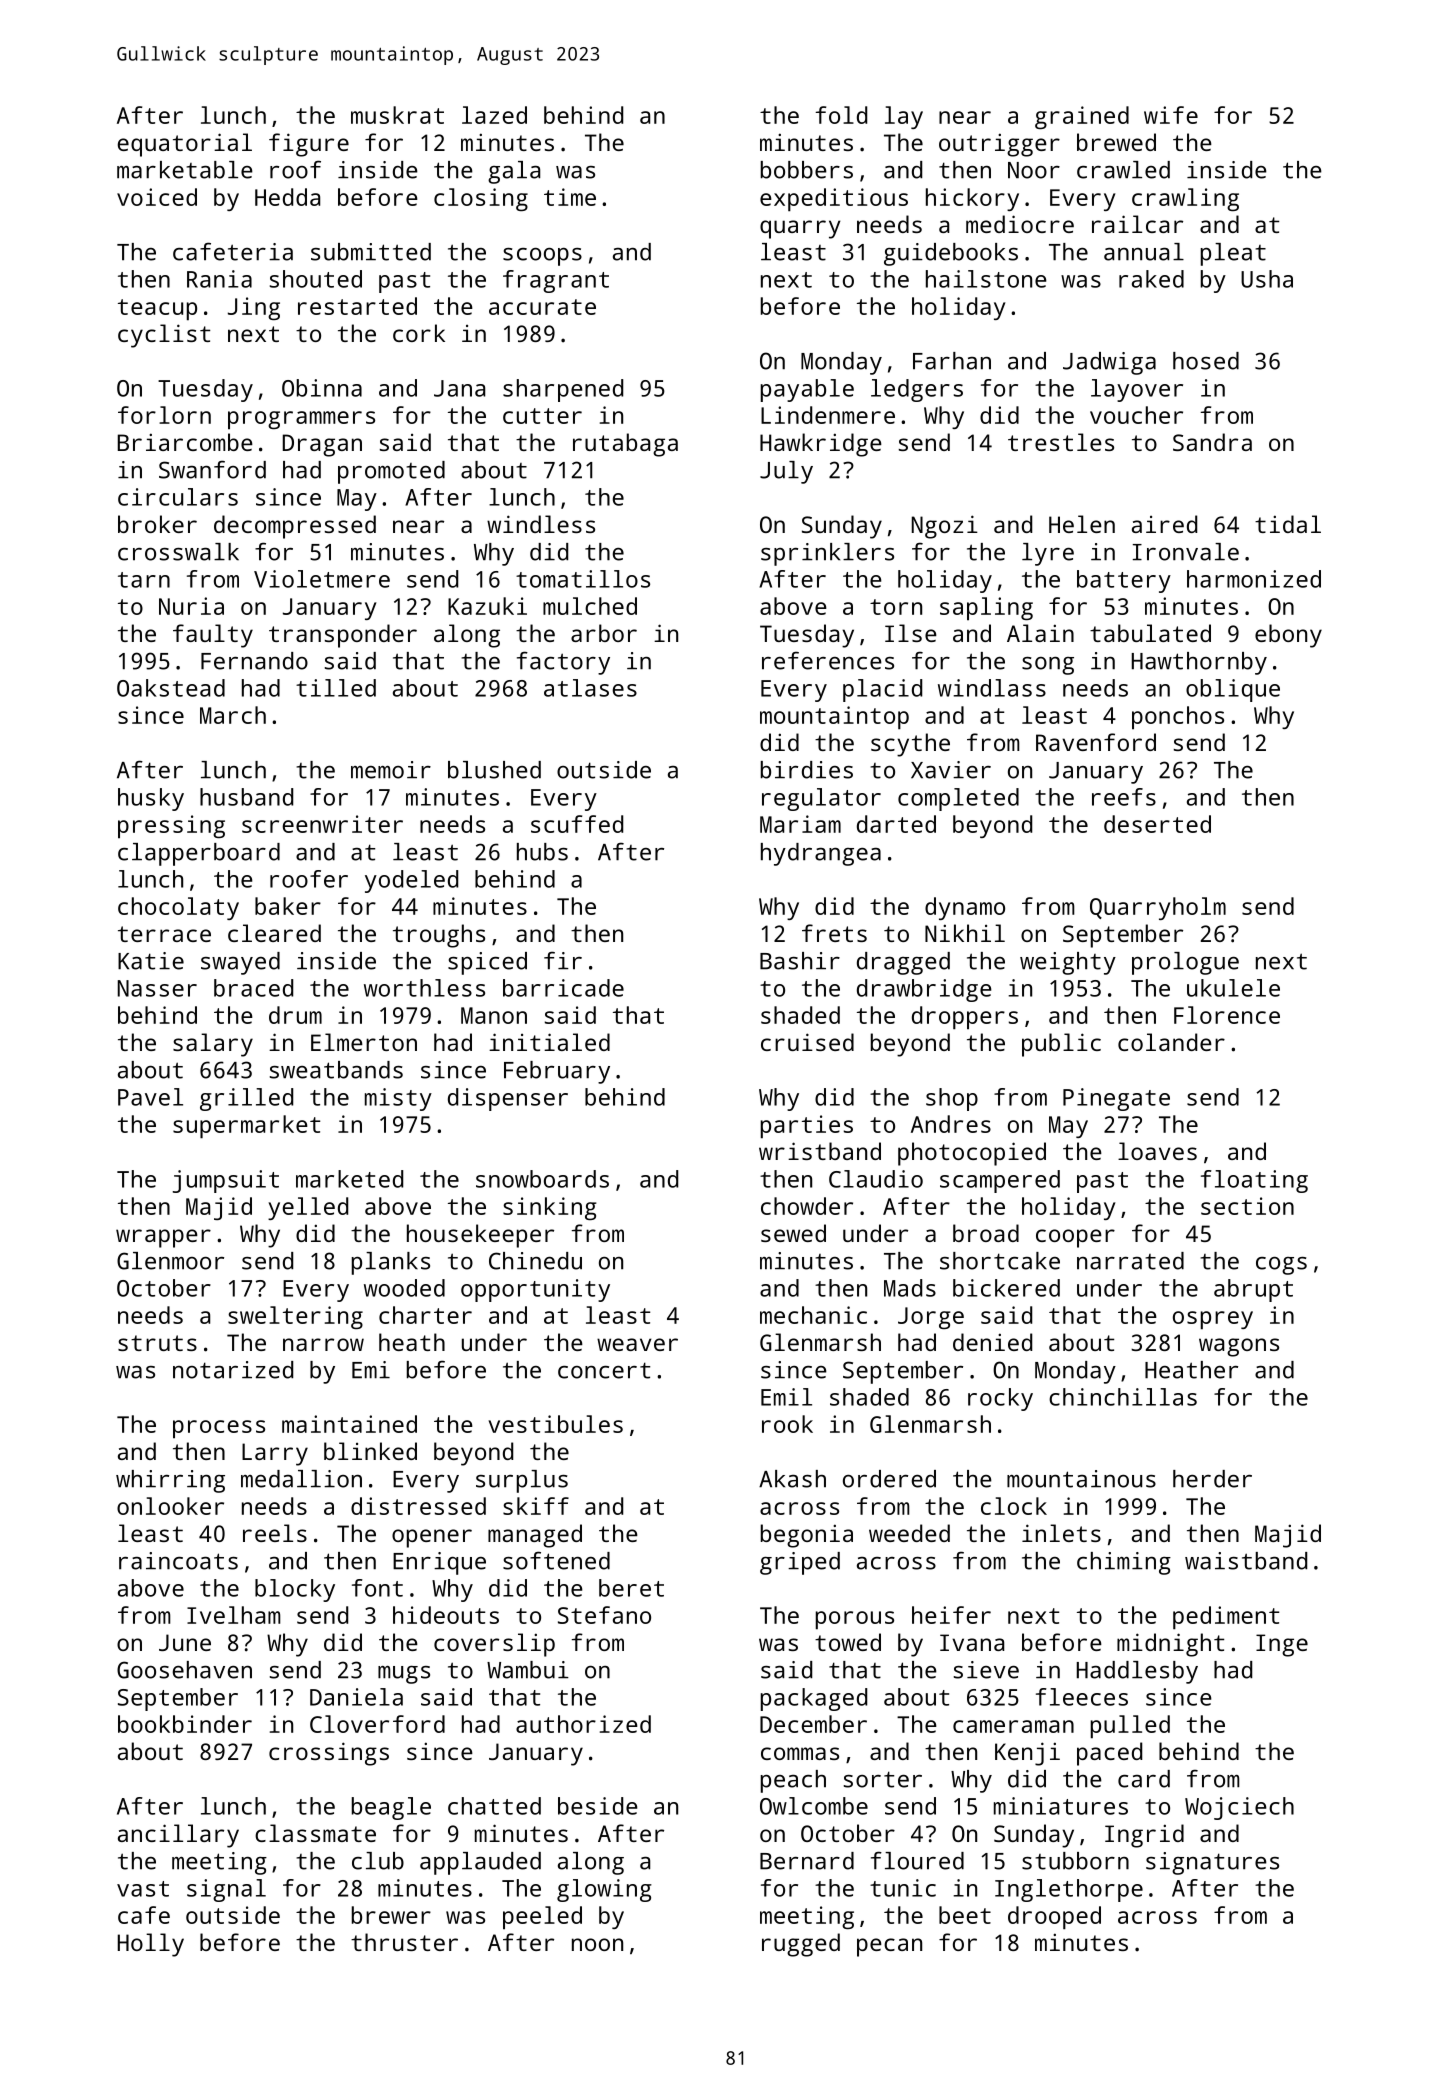  Describe the element at coordinates (1123, 1397) in the document. I see `chinchillas` at that location.
